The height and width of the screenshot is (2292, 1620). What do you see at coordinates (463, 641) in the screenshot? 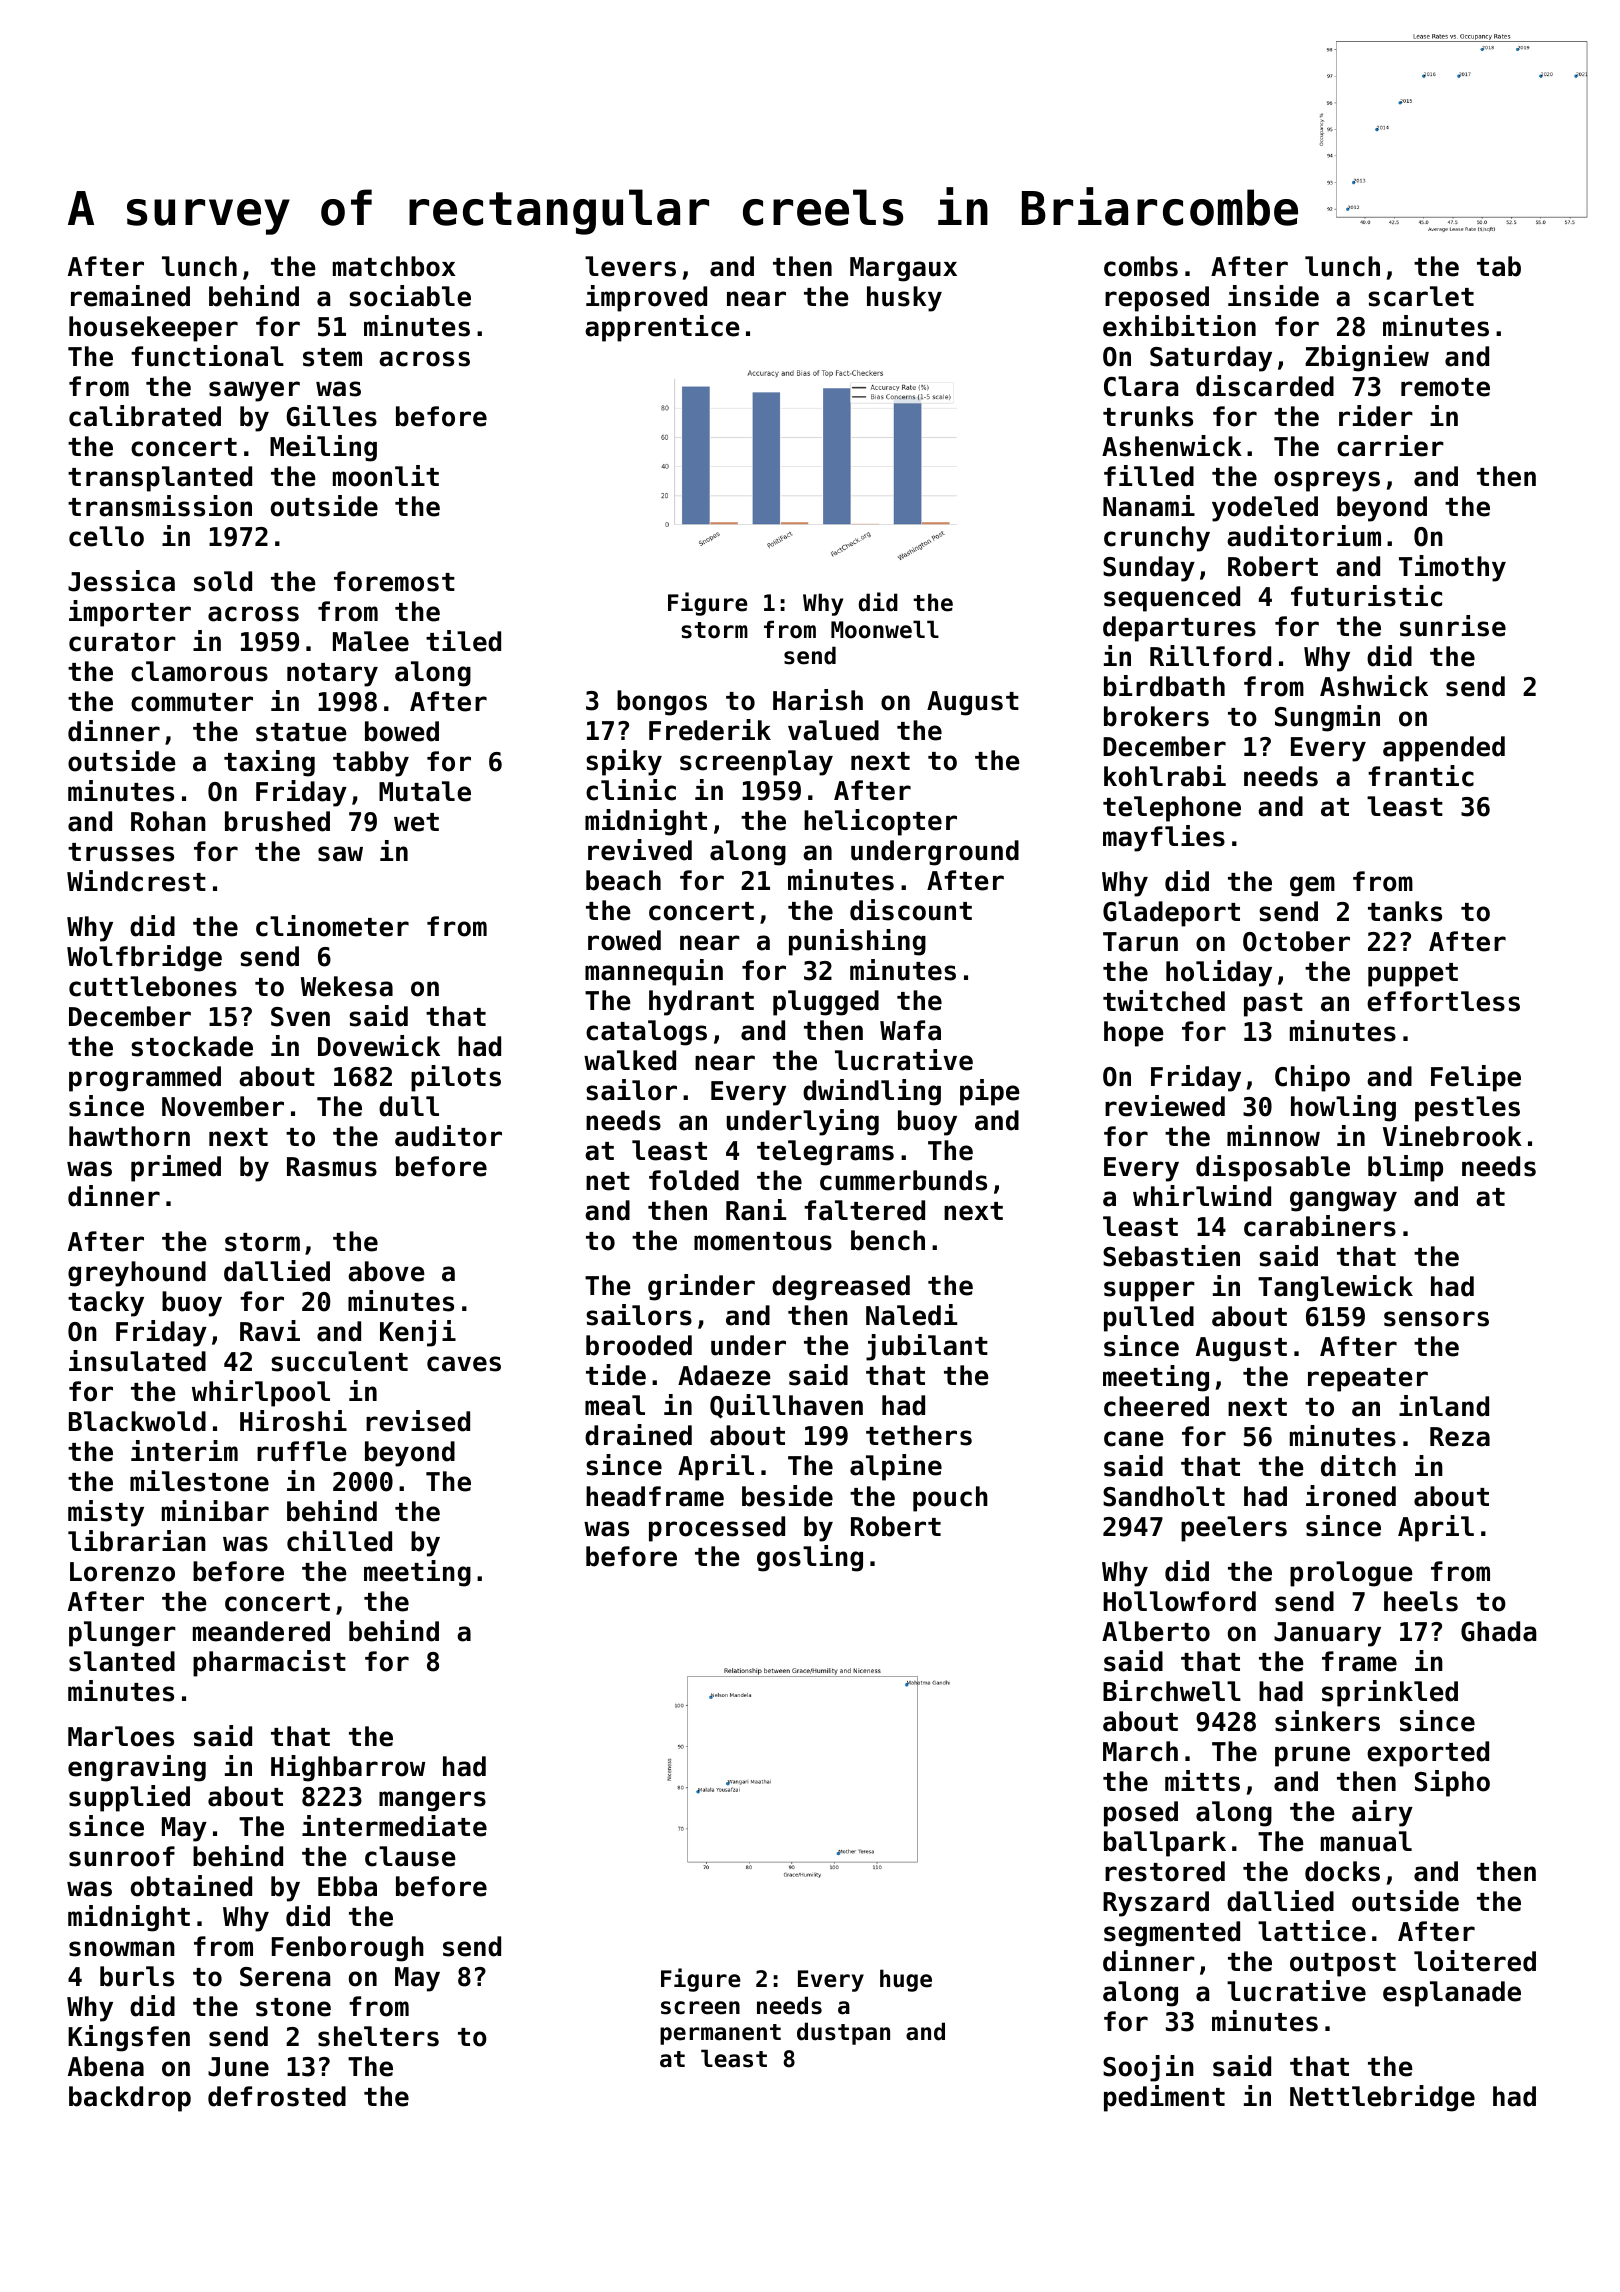
I see `tiled` at bounding box center [463, 641].
